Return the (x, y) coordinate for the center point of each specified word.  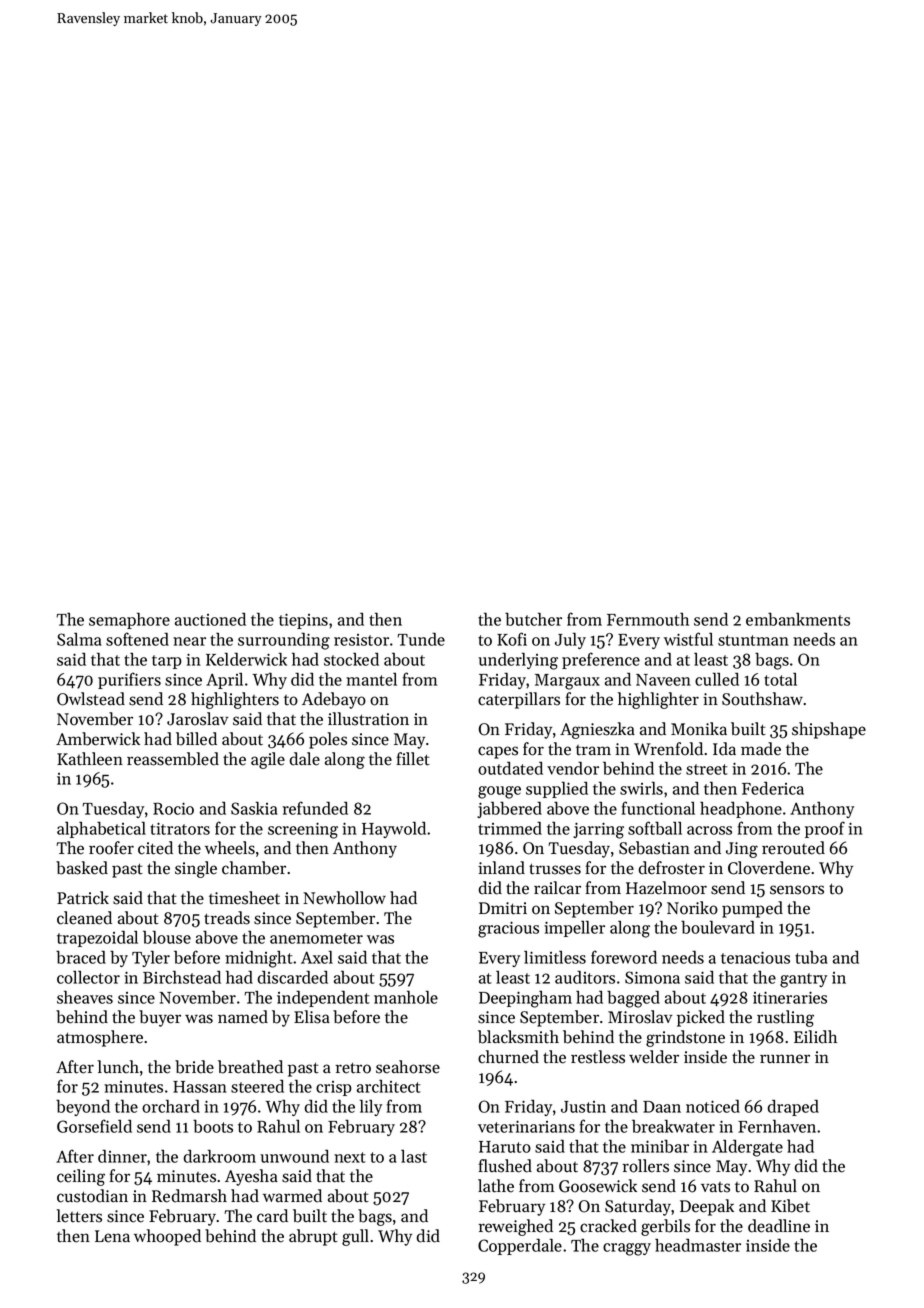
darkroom (220, 1156)
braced (81, 957)
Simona (652, 977)
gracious (508, 929)
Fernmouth (648, 619)
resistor (361, 640)
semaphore (129, 621)
